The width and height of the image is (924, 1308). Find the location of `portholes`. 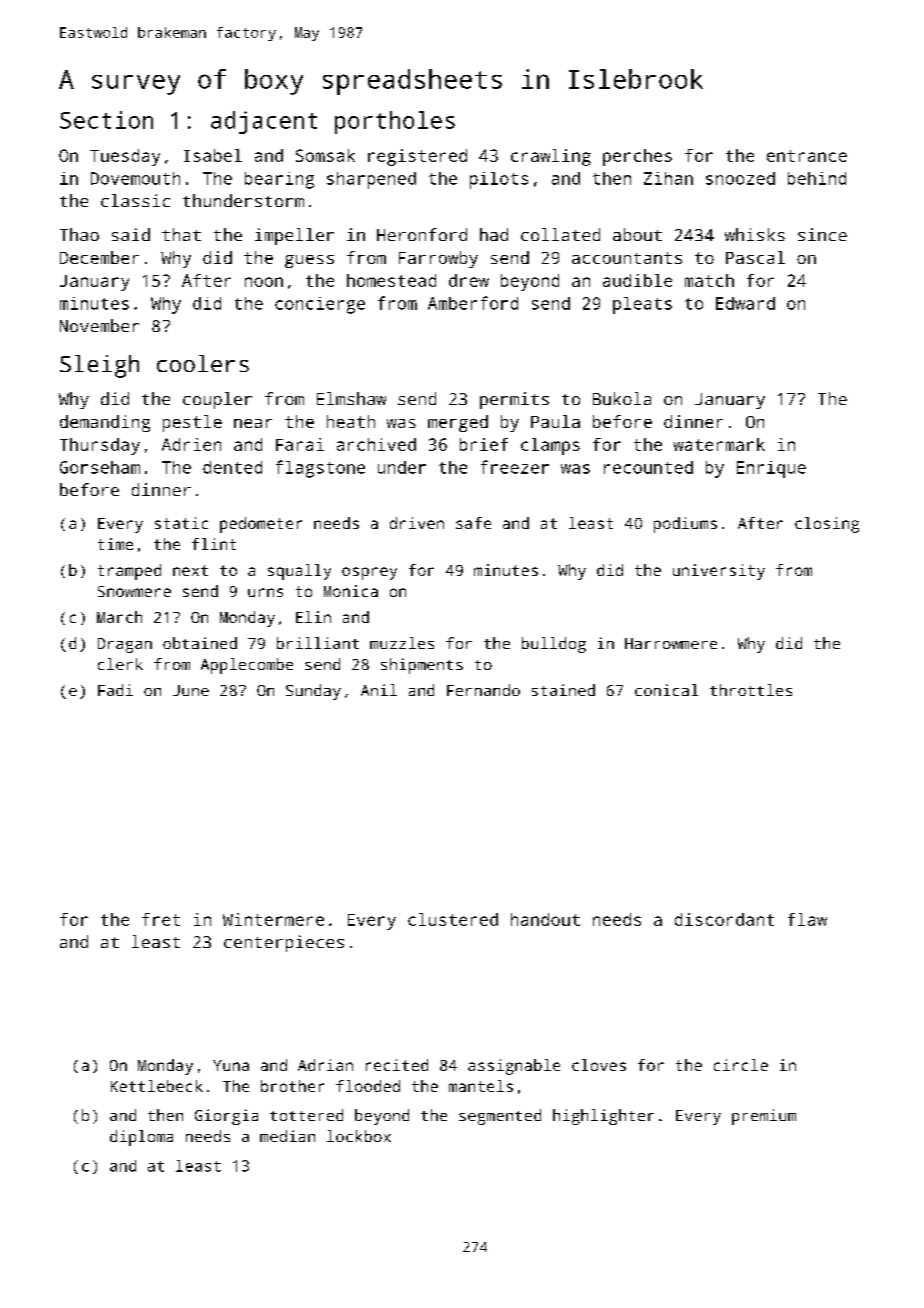

portholes is located at coordinates (395, 122).
